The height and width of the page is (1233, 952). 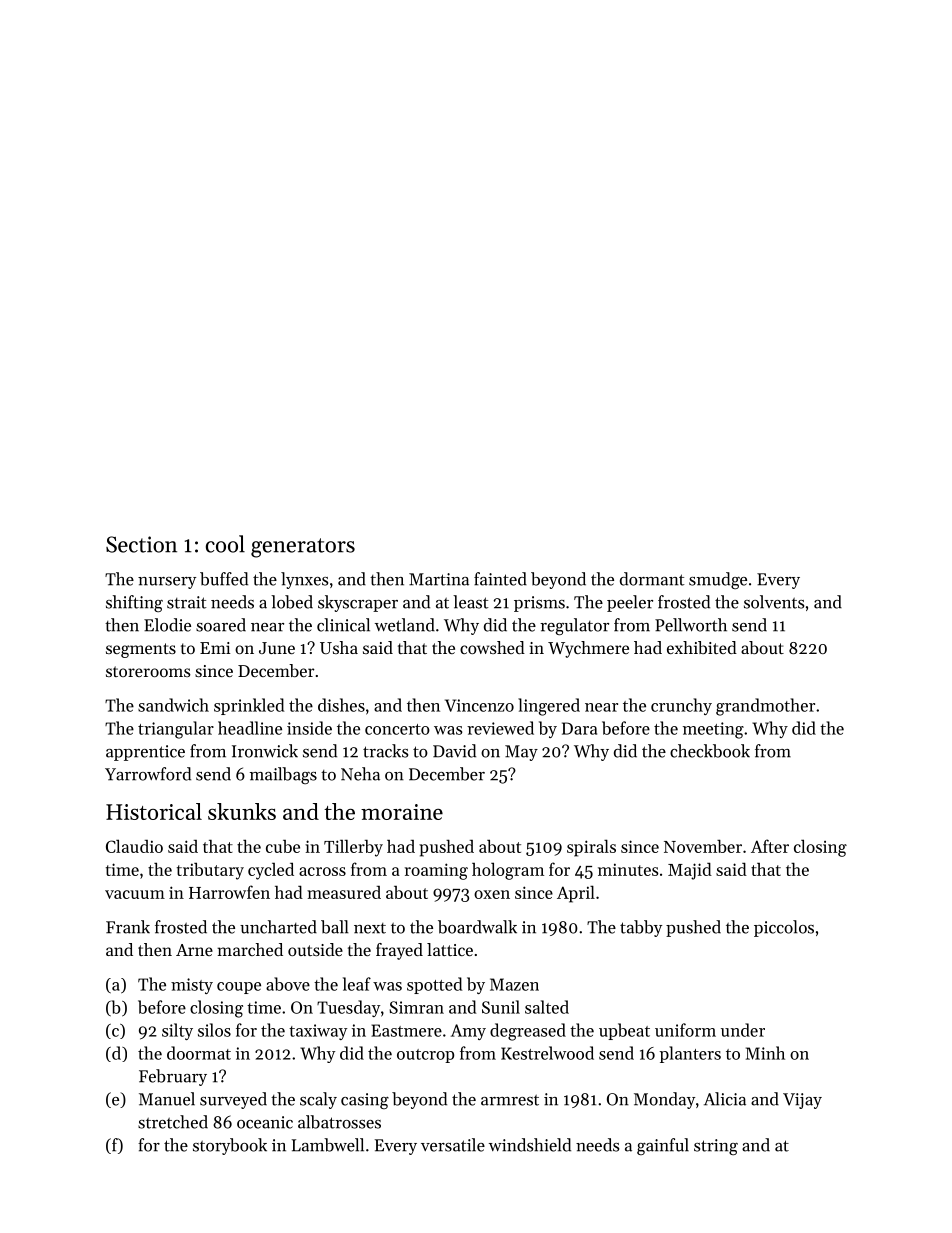 I want to click on generators, so click(x=303, y=548).
